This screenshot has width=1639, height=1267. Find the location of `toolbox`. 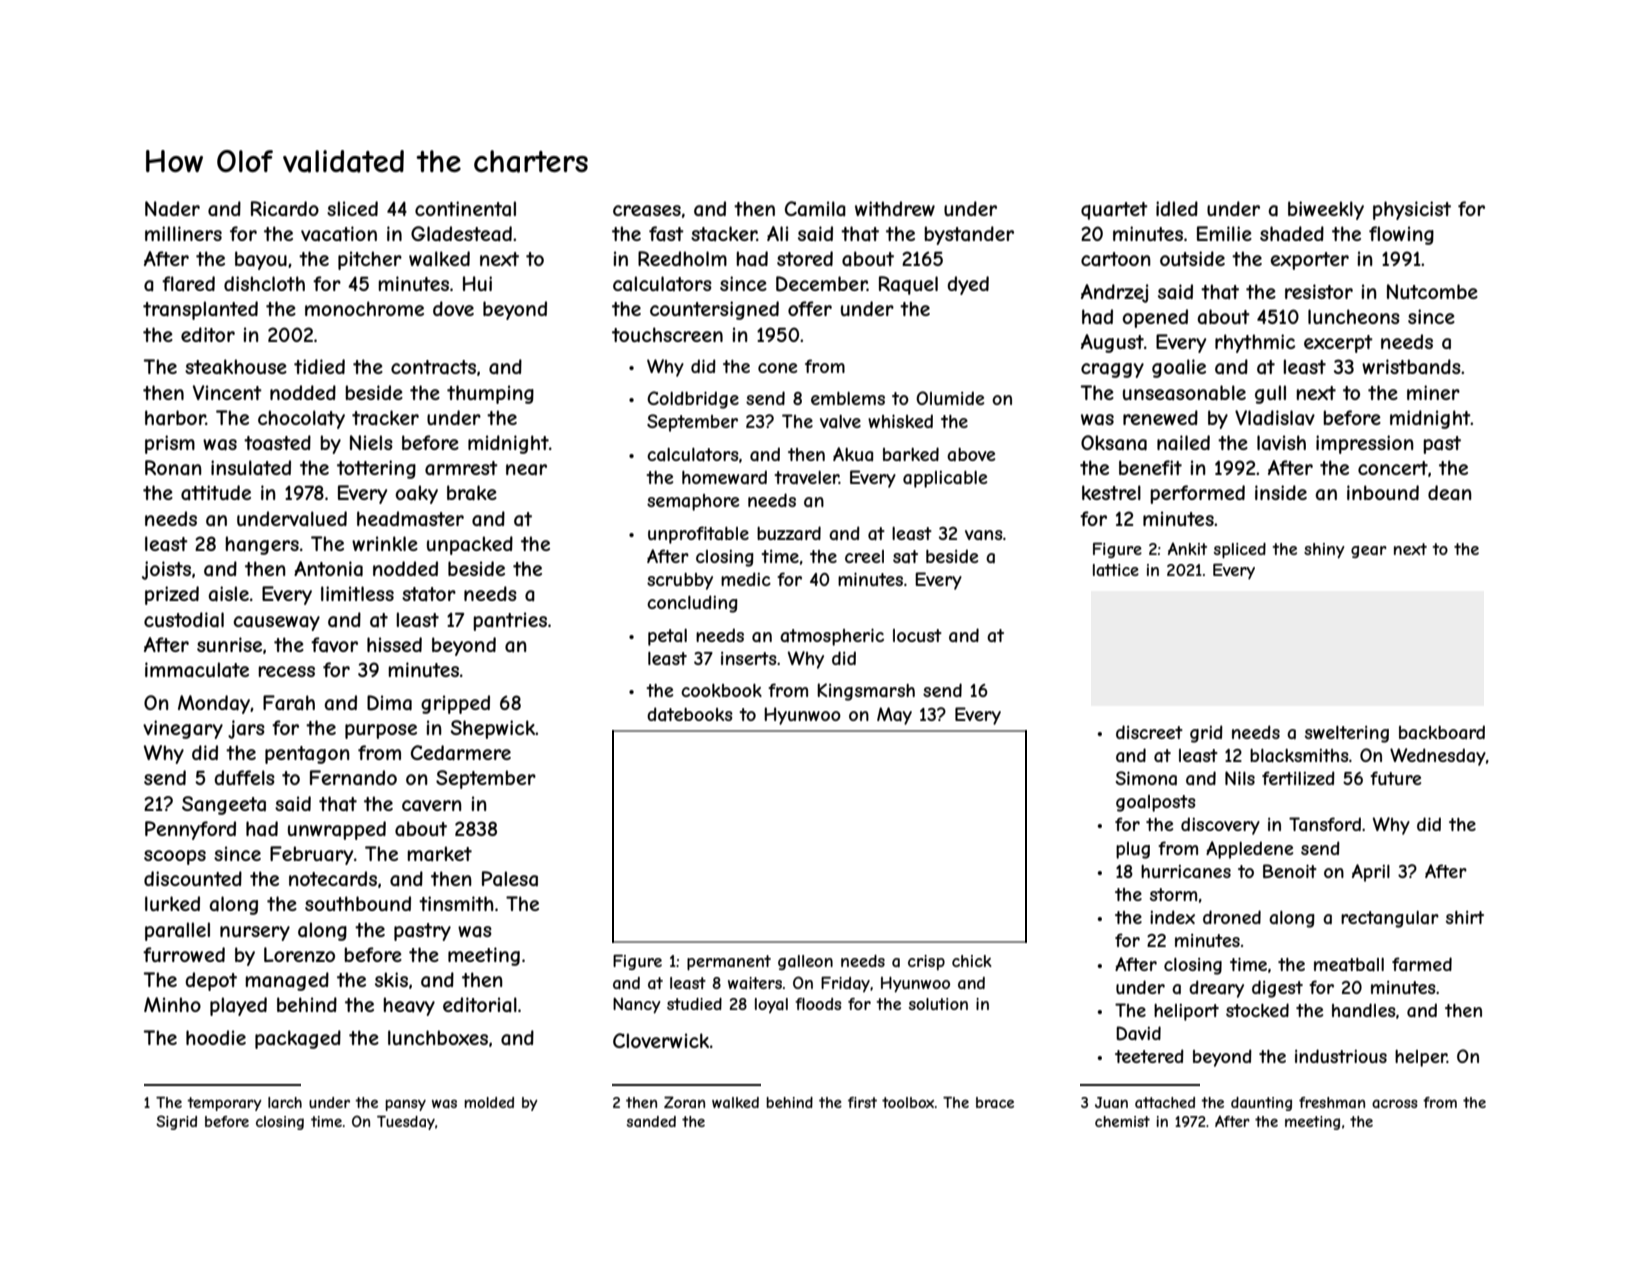

toolbox is located at coordinates (908, 1102).
